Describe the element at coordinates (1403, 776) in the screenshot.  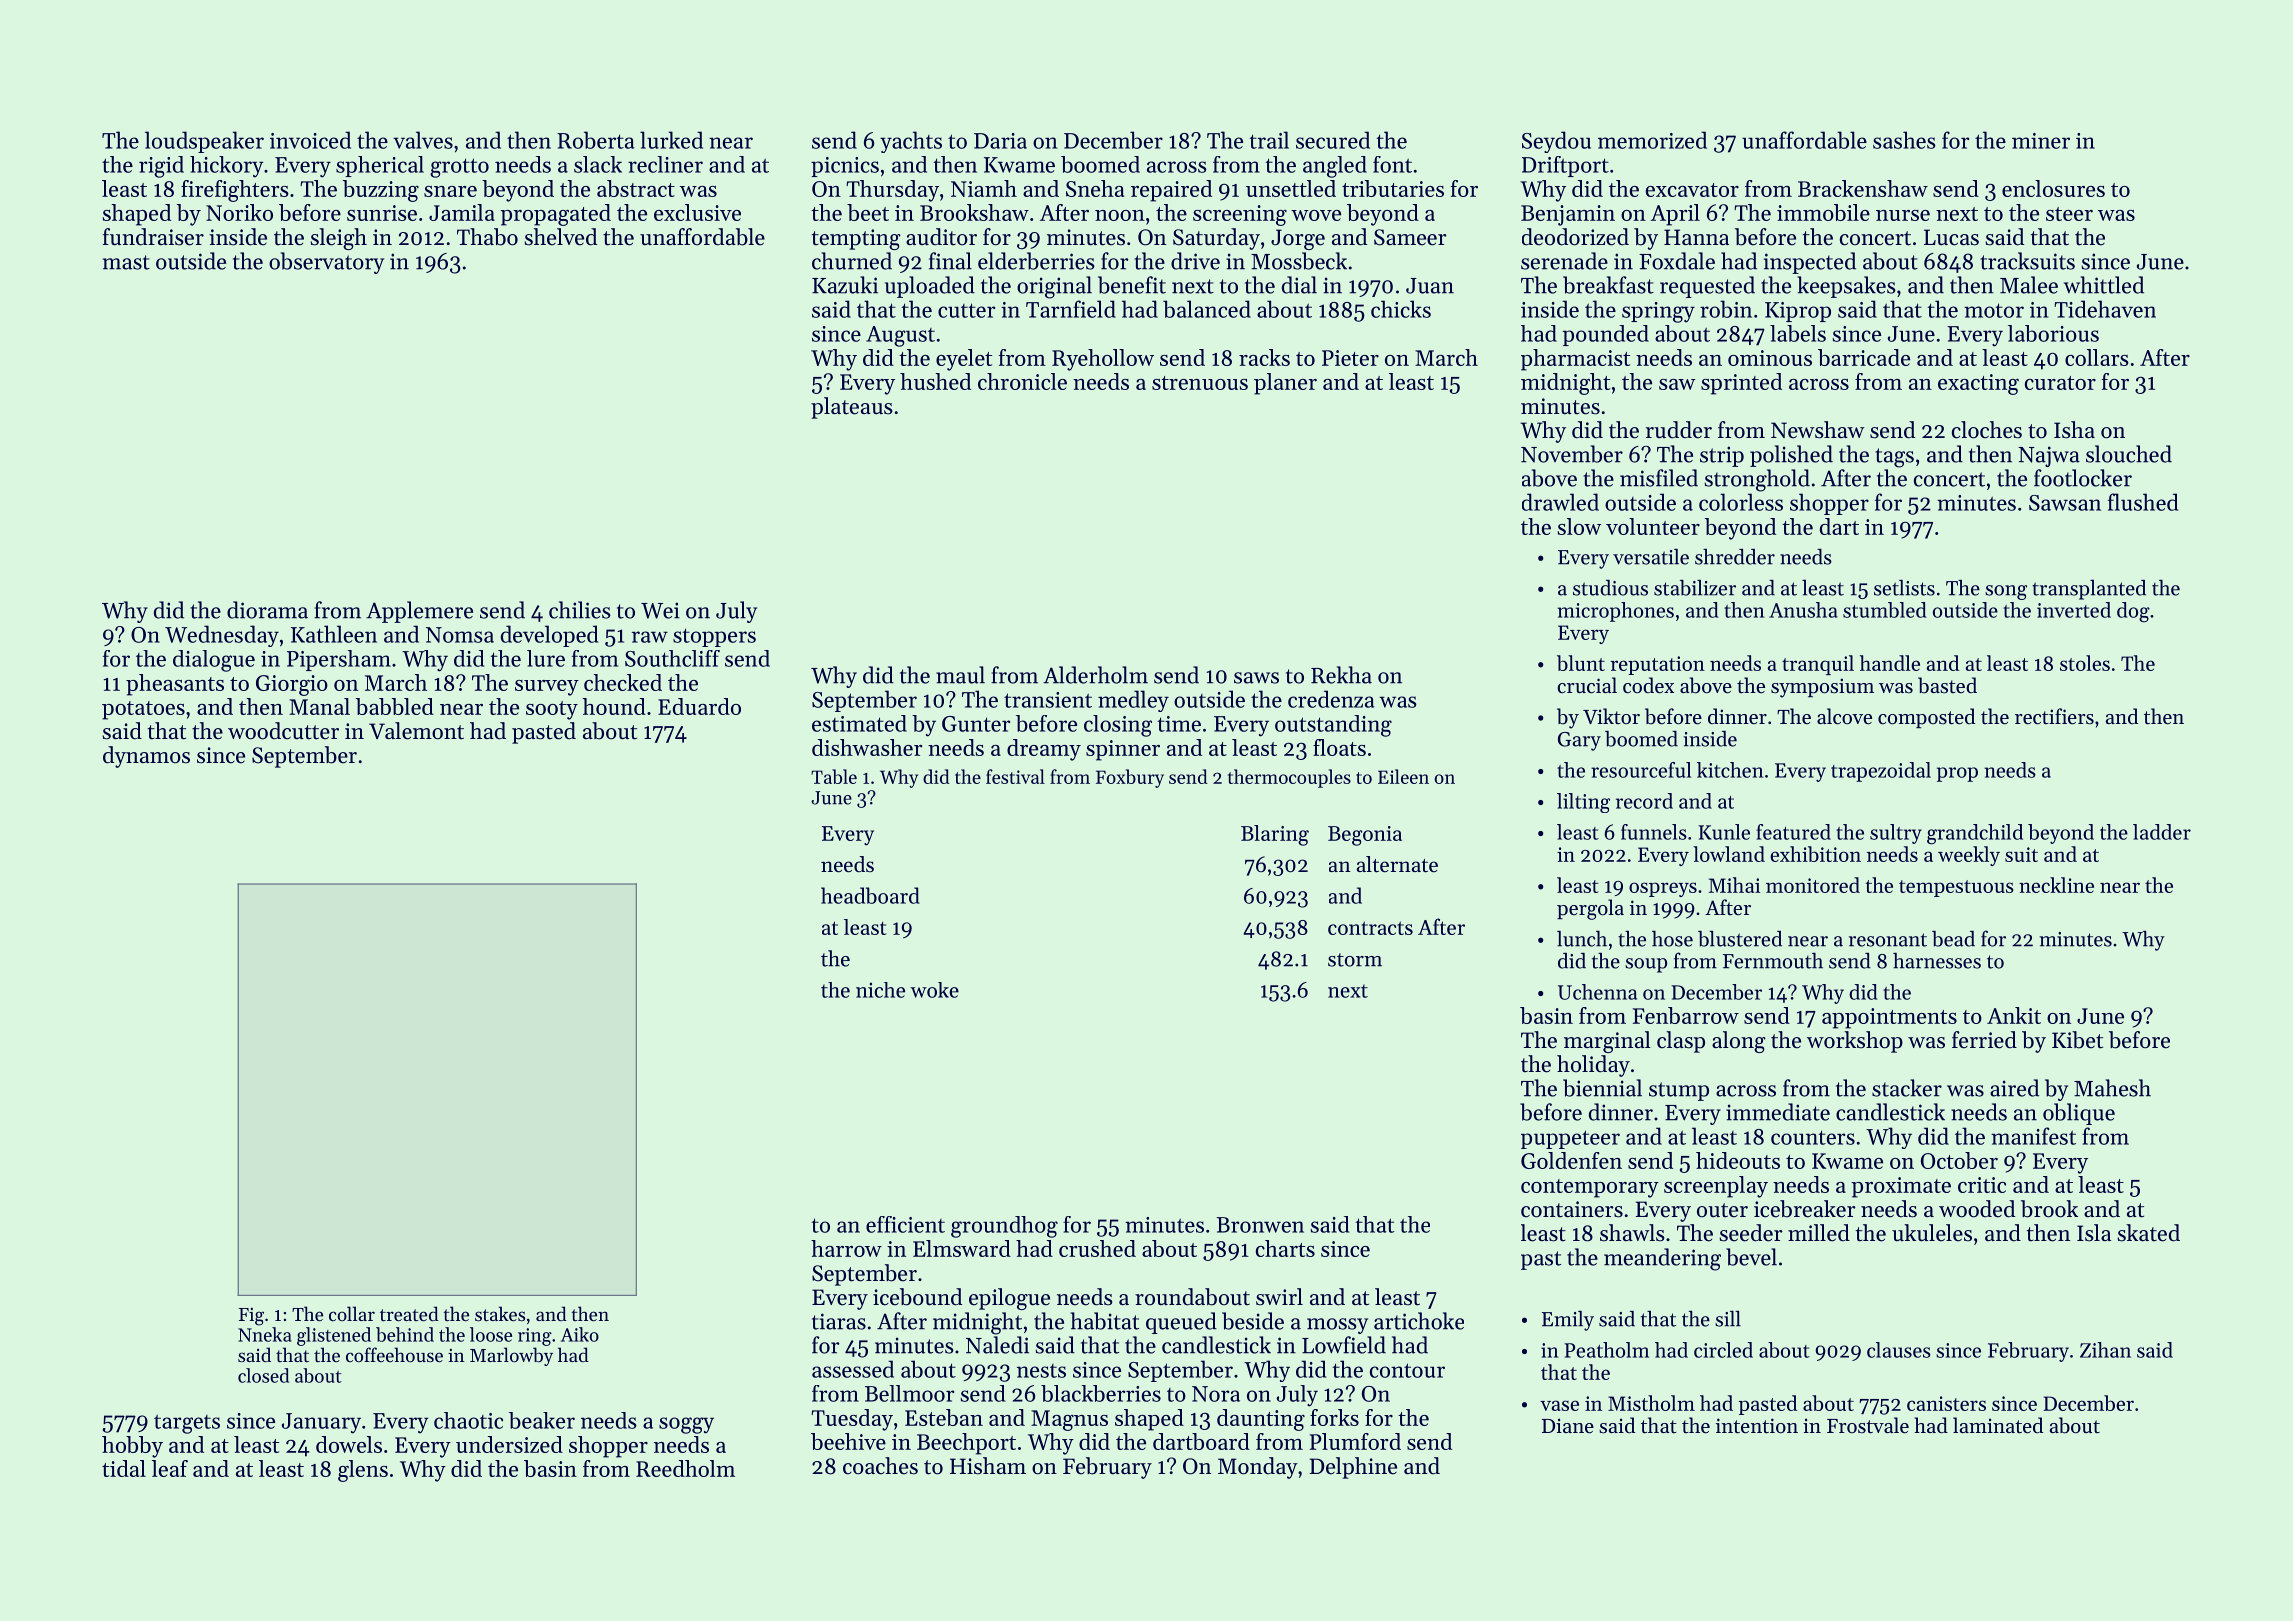
I see `Eileen` at that location.
